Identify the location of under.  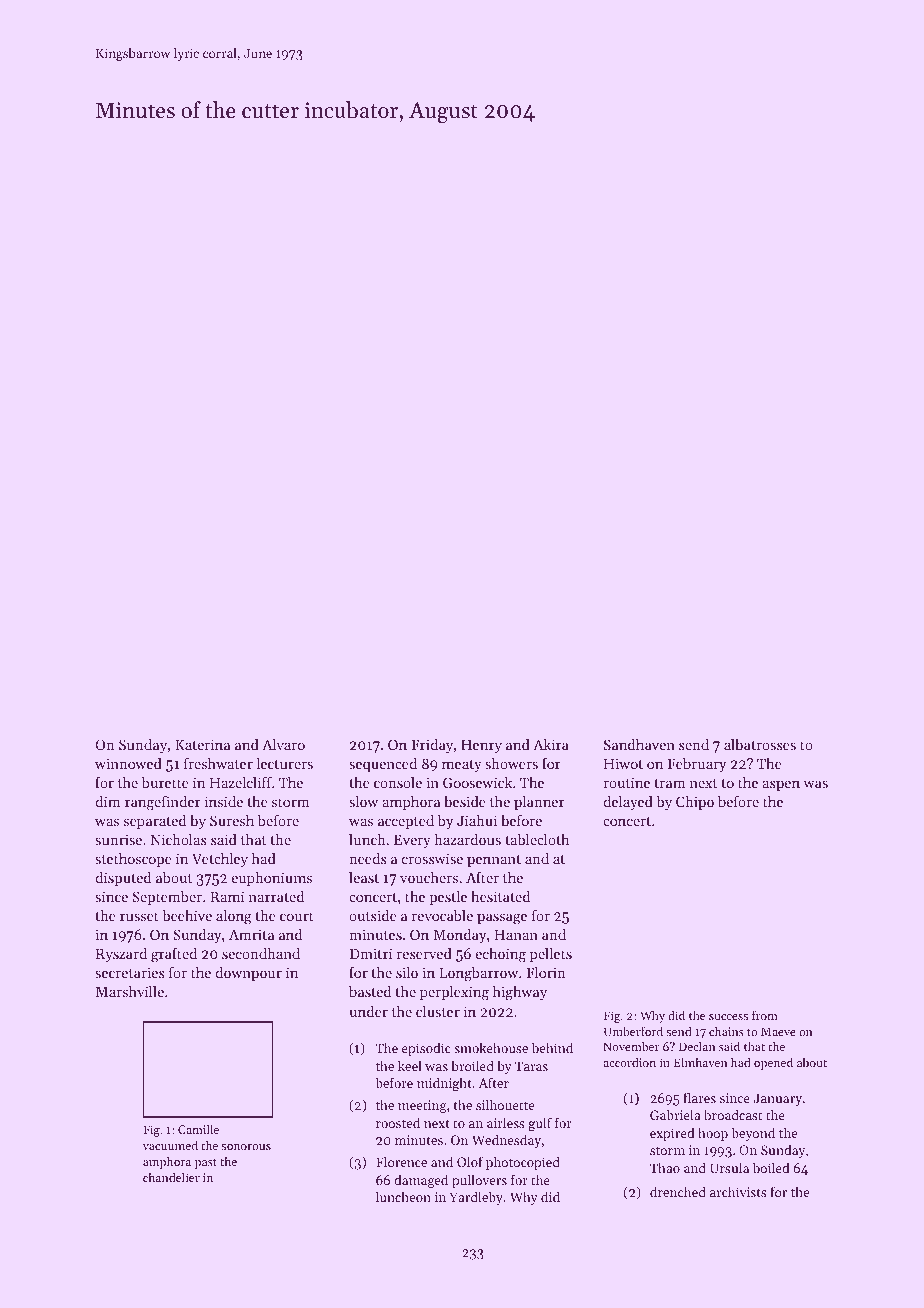
(368, 1011).
